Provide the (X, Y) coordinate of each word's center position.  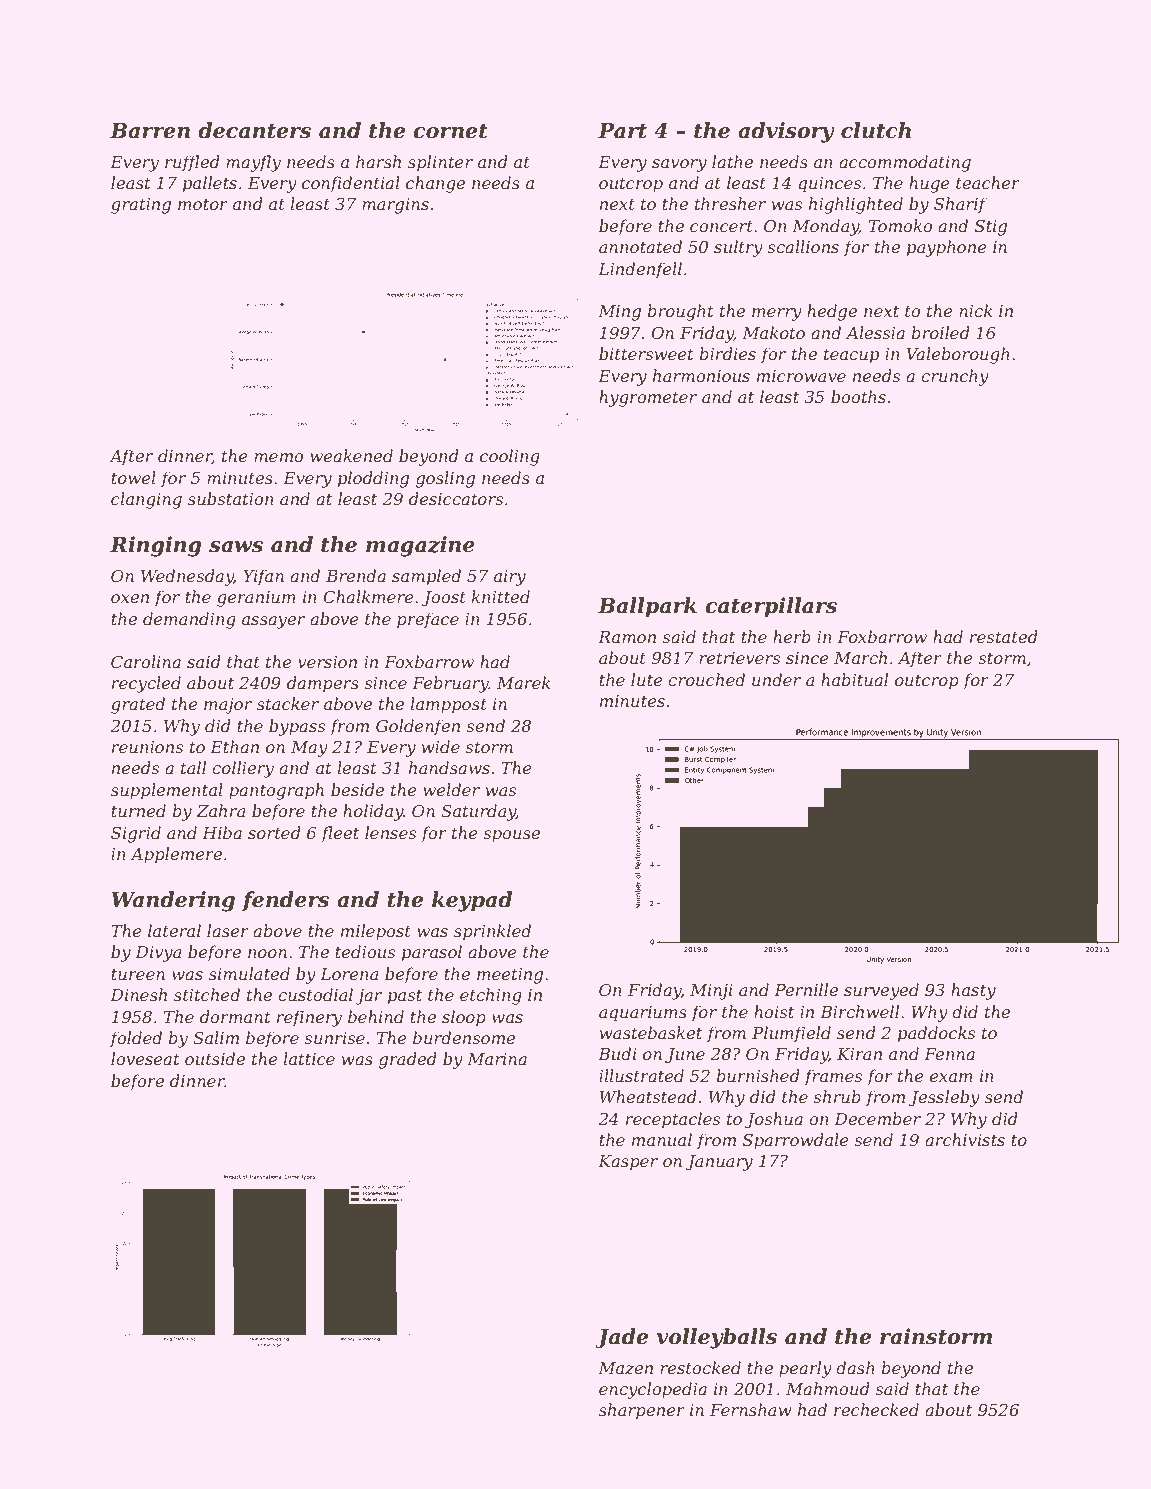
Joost (443, 599)
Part (622, 131)
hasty (973, 991)
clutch (876, 130)
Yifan (263, 577)
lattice (309, 1058)
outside (215, 1058)
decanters (254, 130)
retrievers (739, 658)
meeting (510, 976)
